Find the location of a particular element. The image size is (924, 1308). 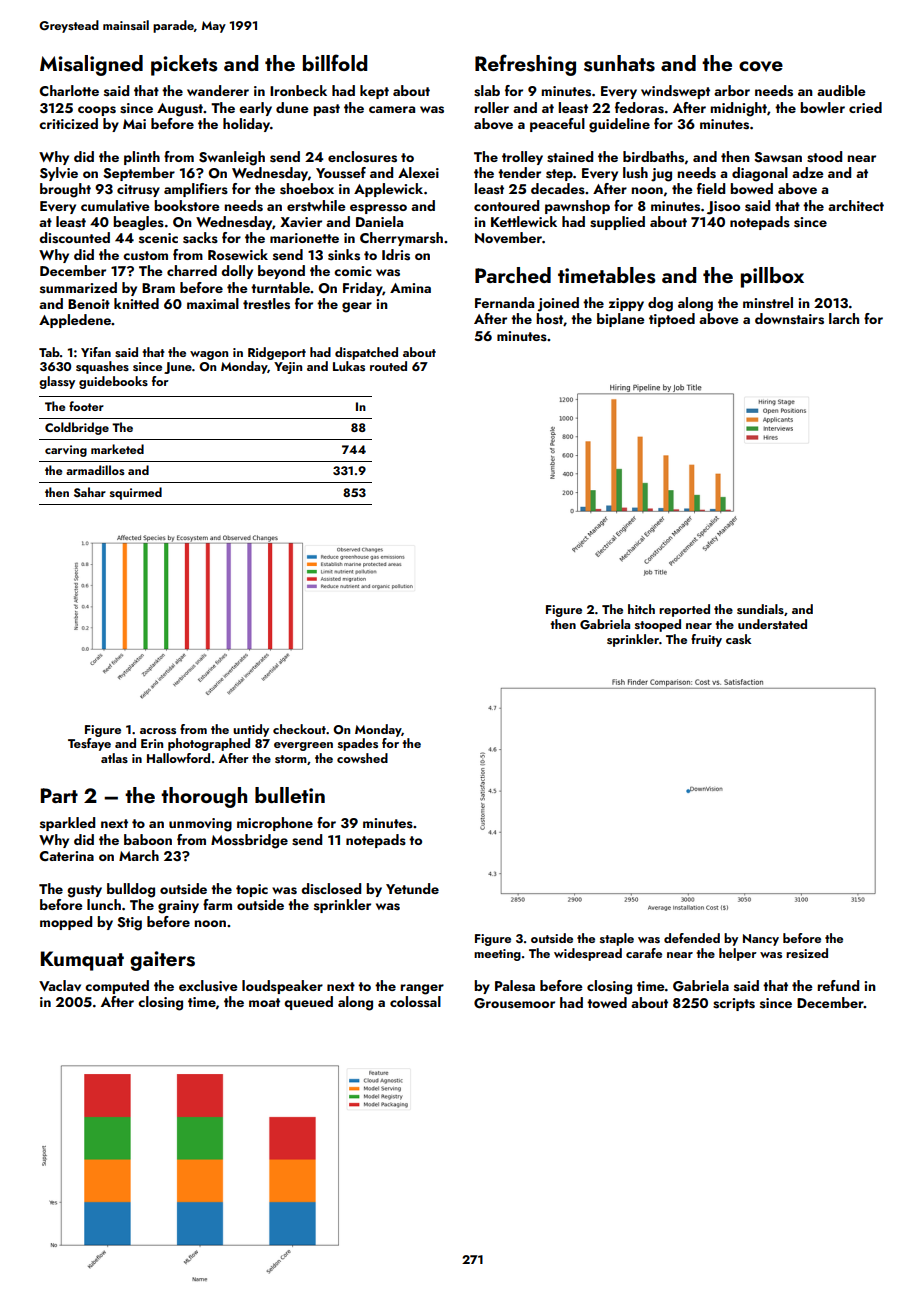

cask is located at coordinates (738, 639).
